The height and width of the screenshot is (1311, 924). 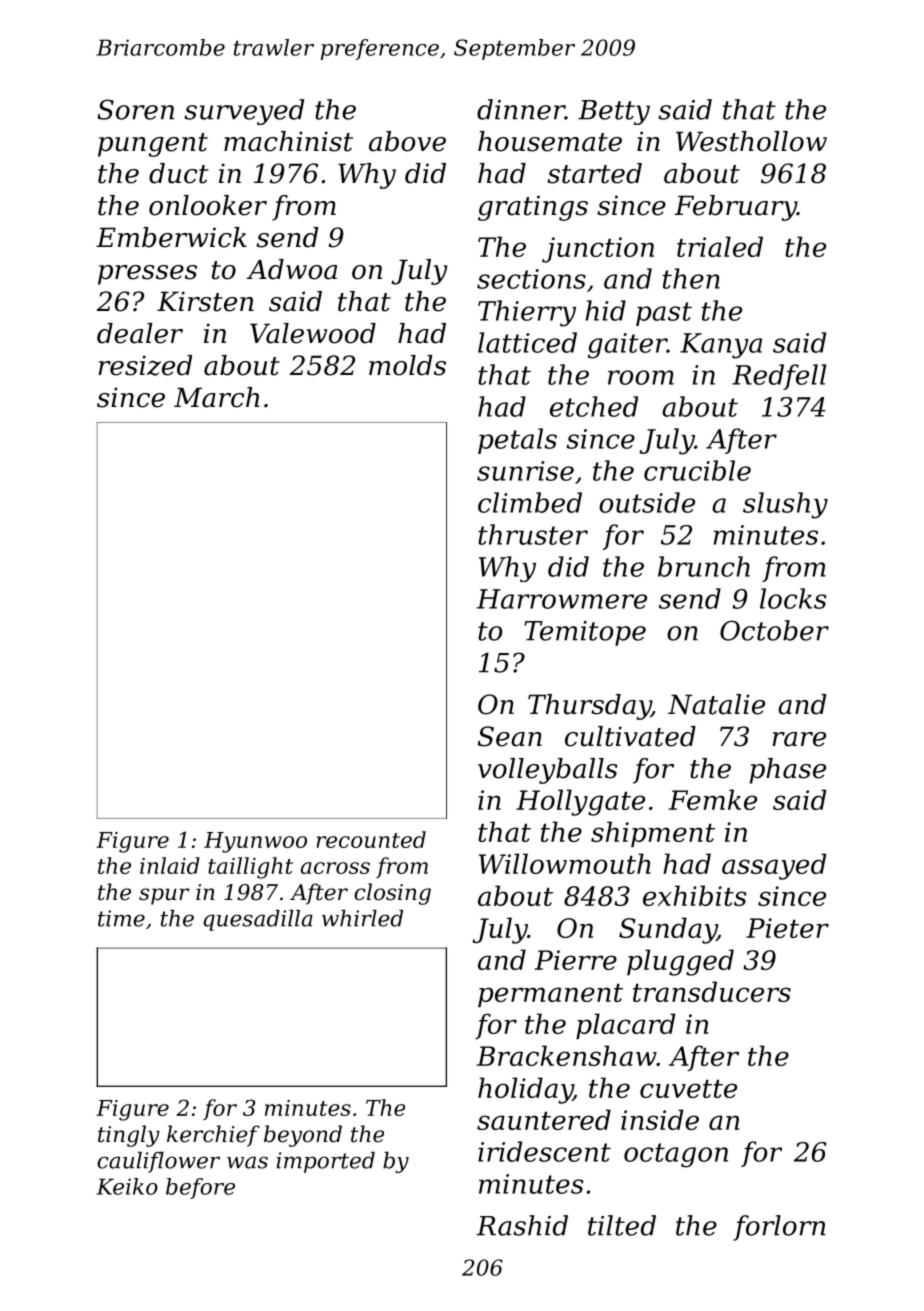 What do you see at coordinates (544, 1151) in the screenshot?
I see `iridescent` at bounding box center [544, 1151].
